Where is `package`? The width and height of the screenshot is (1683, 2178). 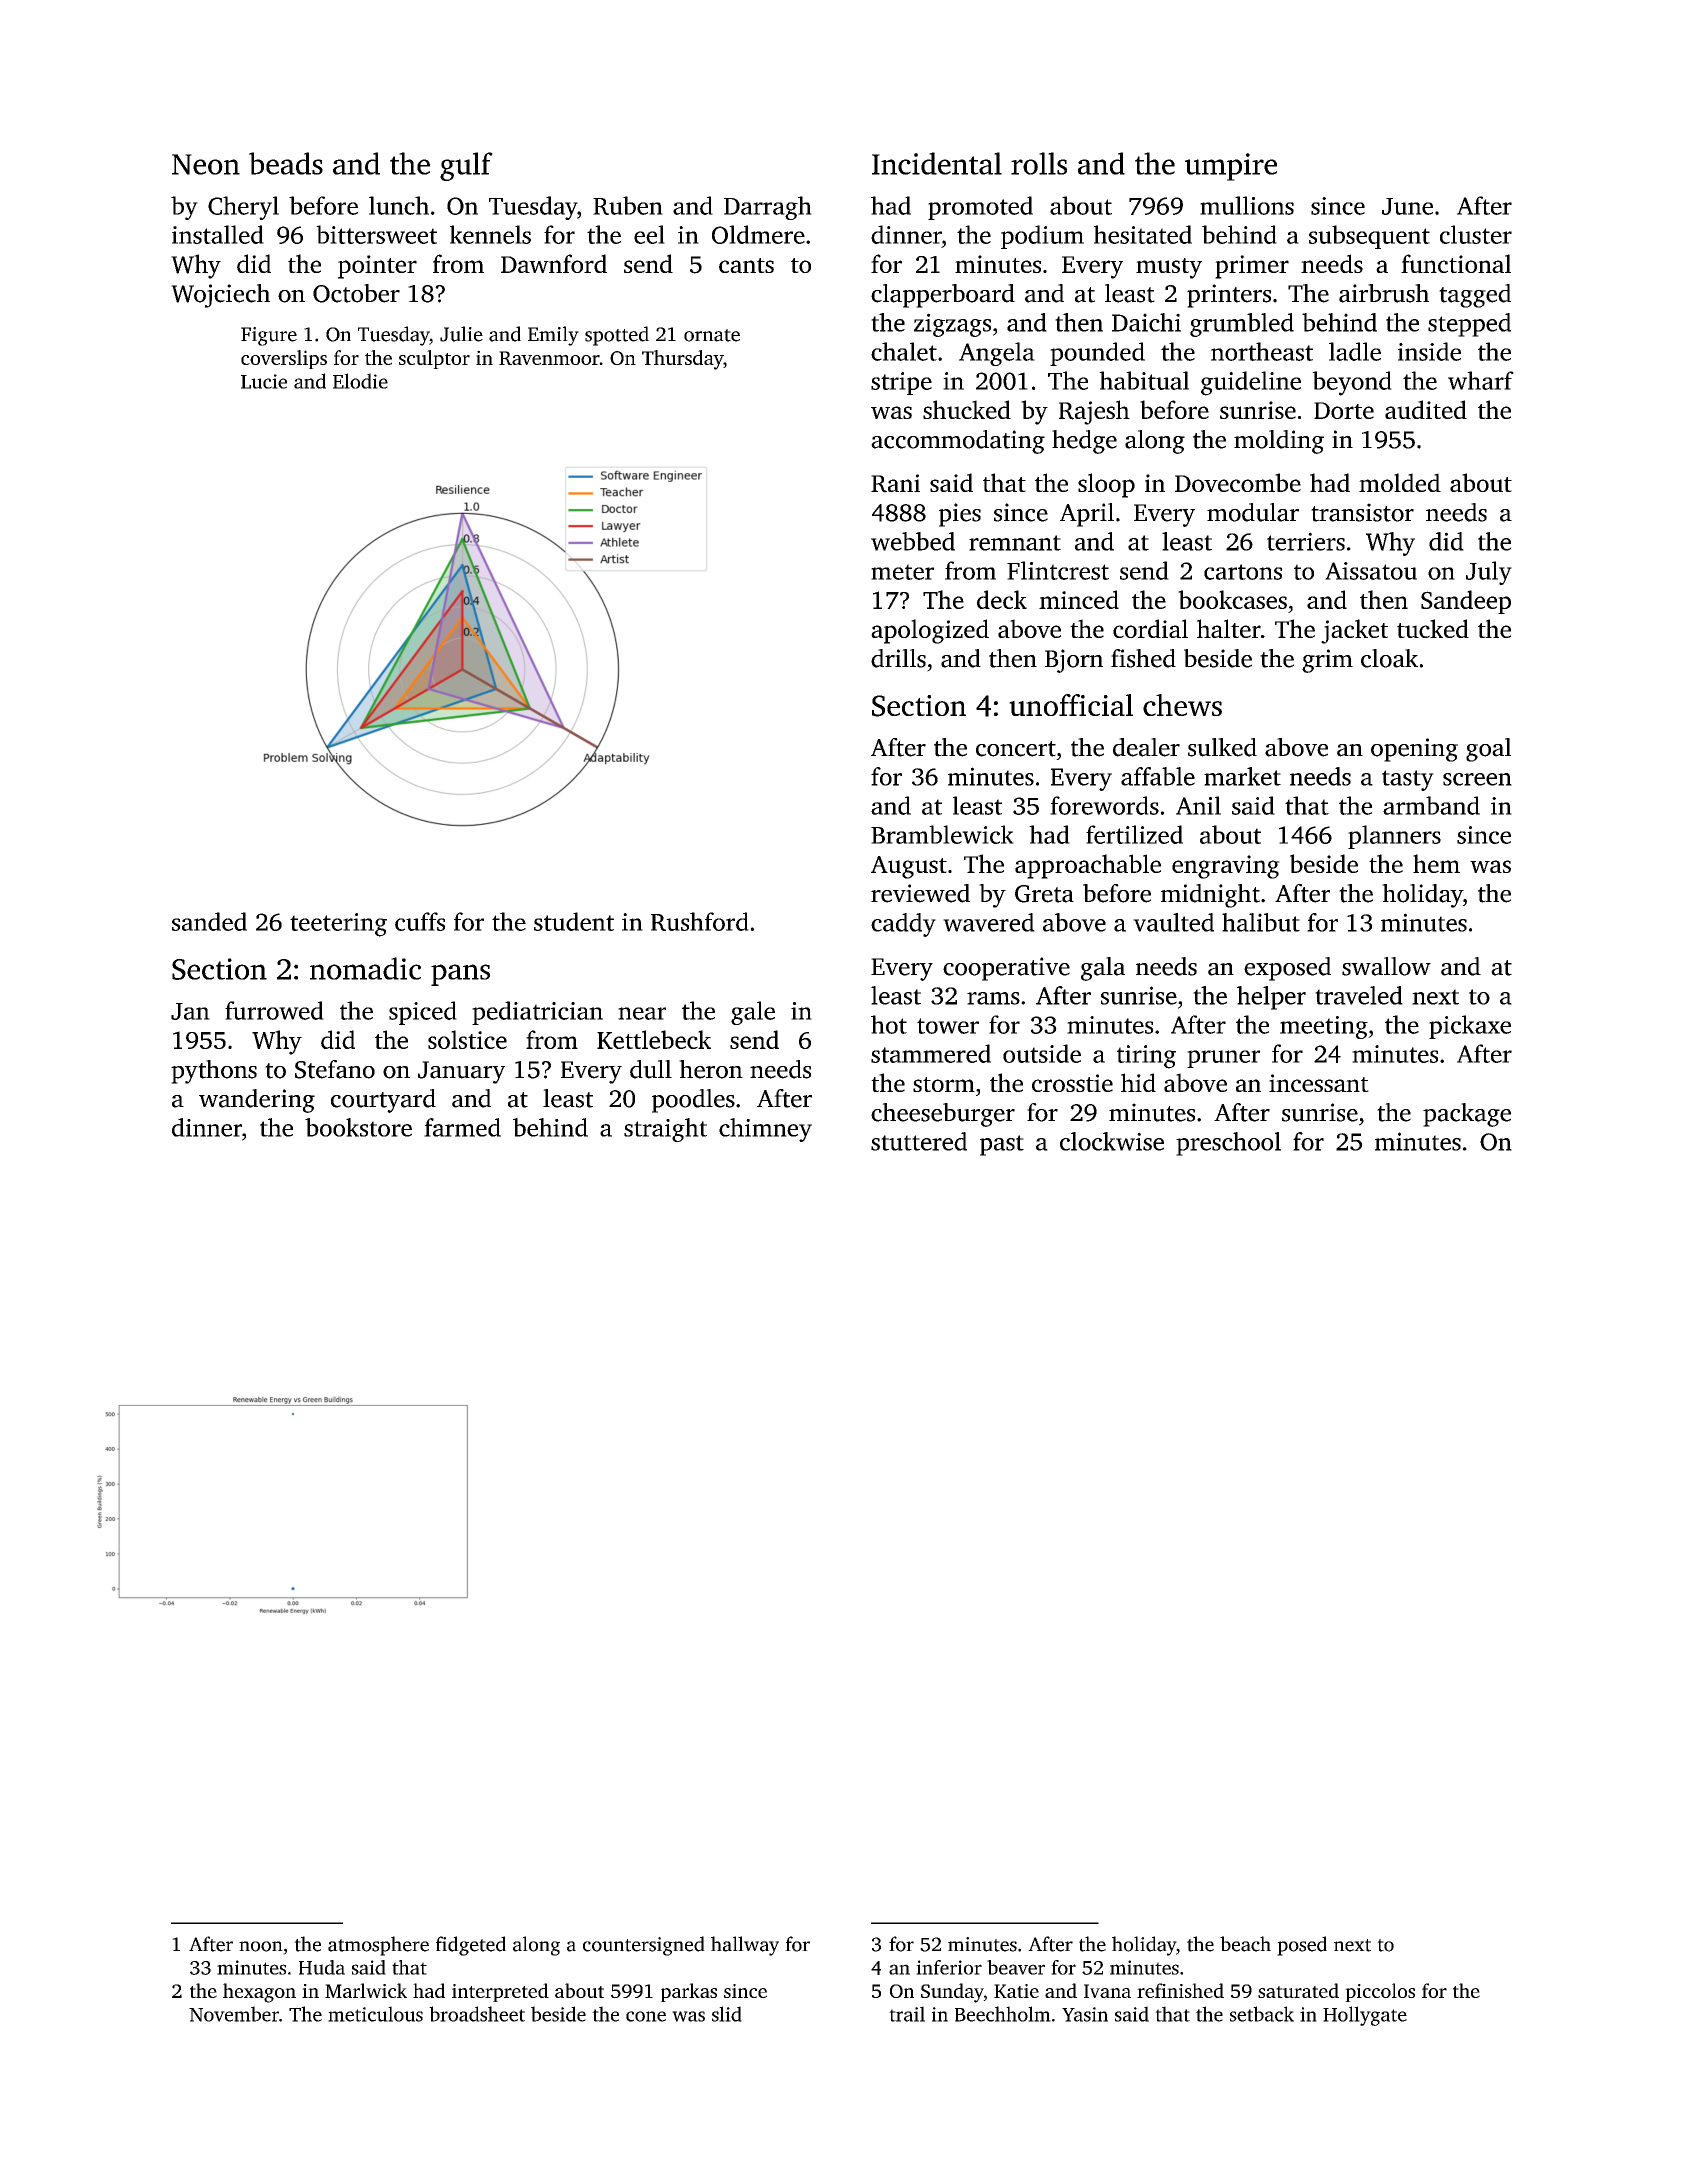 package is located at coordinates (1467, 1115).
